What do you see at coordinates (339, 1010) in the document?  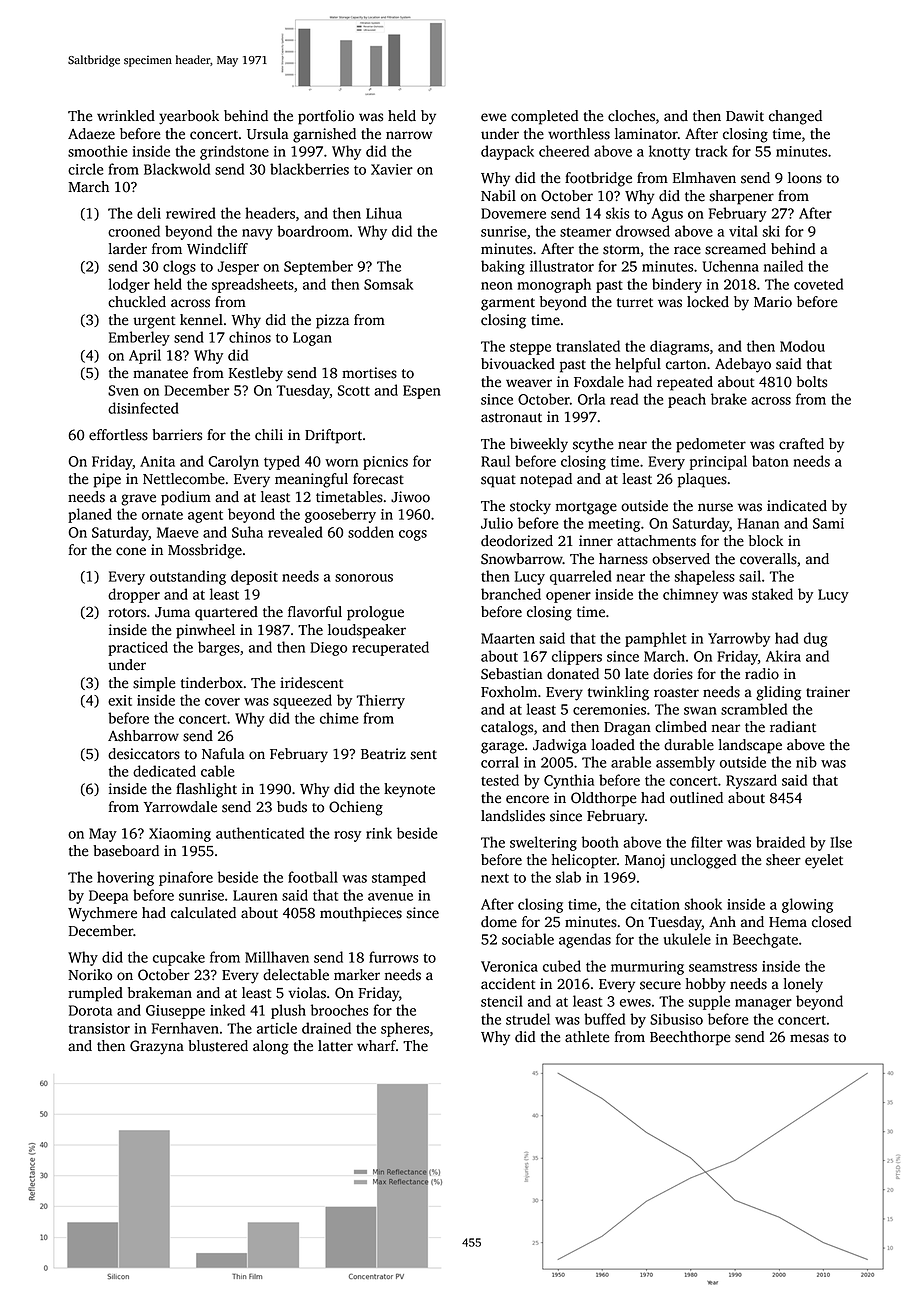 I see `brooches` at bounding box center [339, 1010].
